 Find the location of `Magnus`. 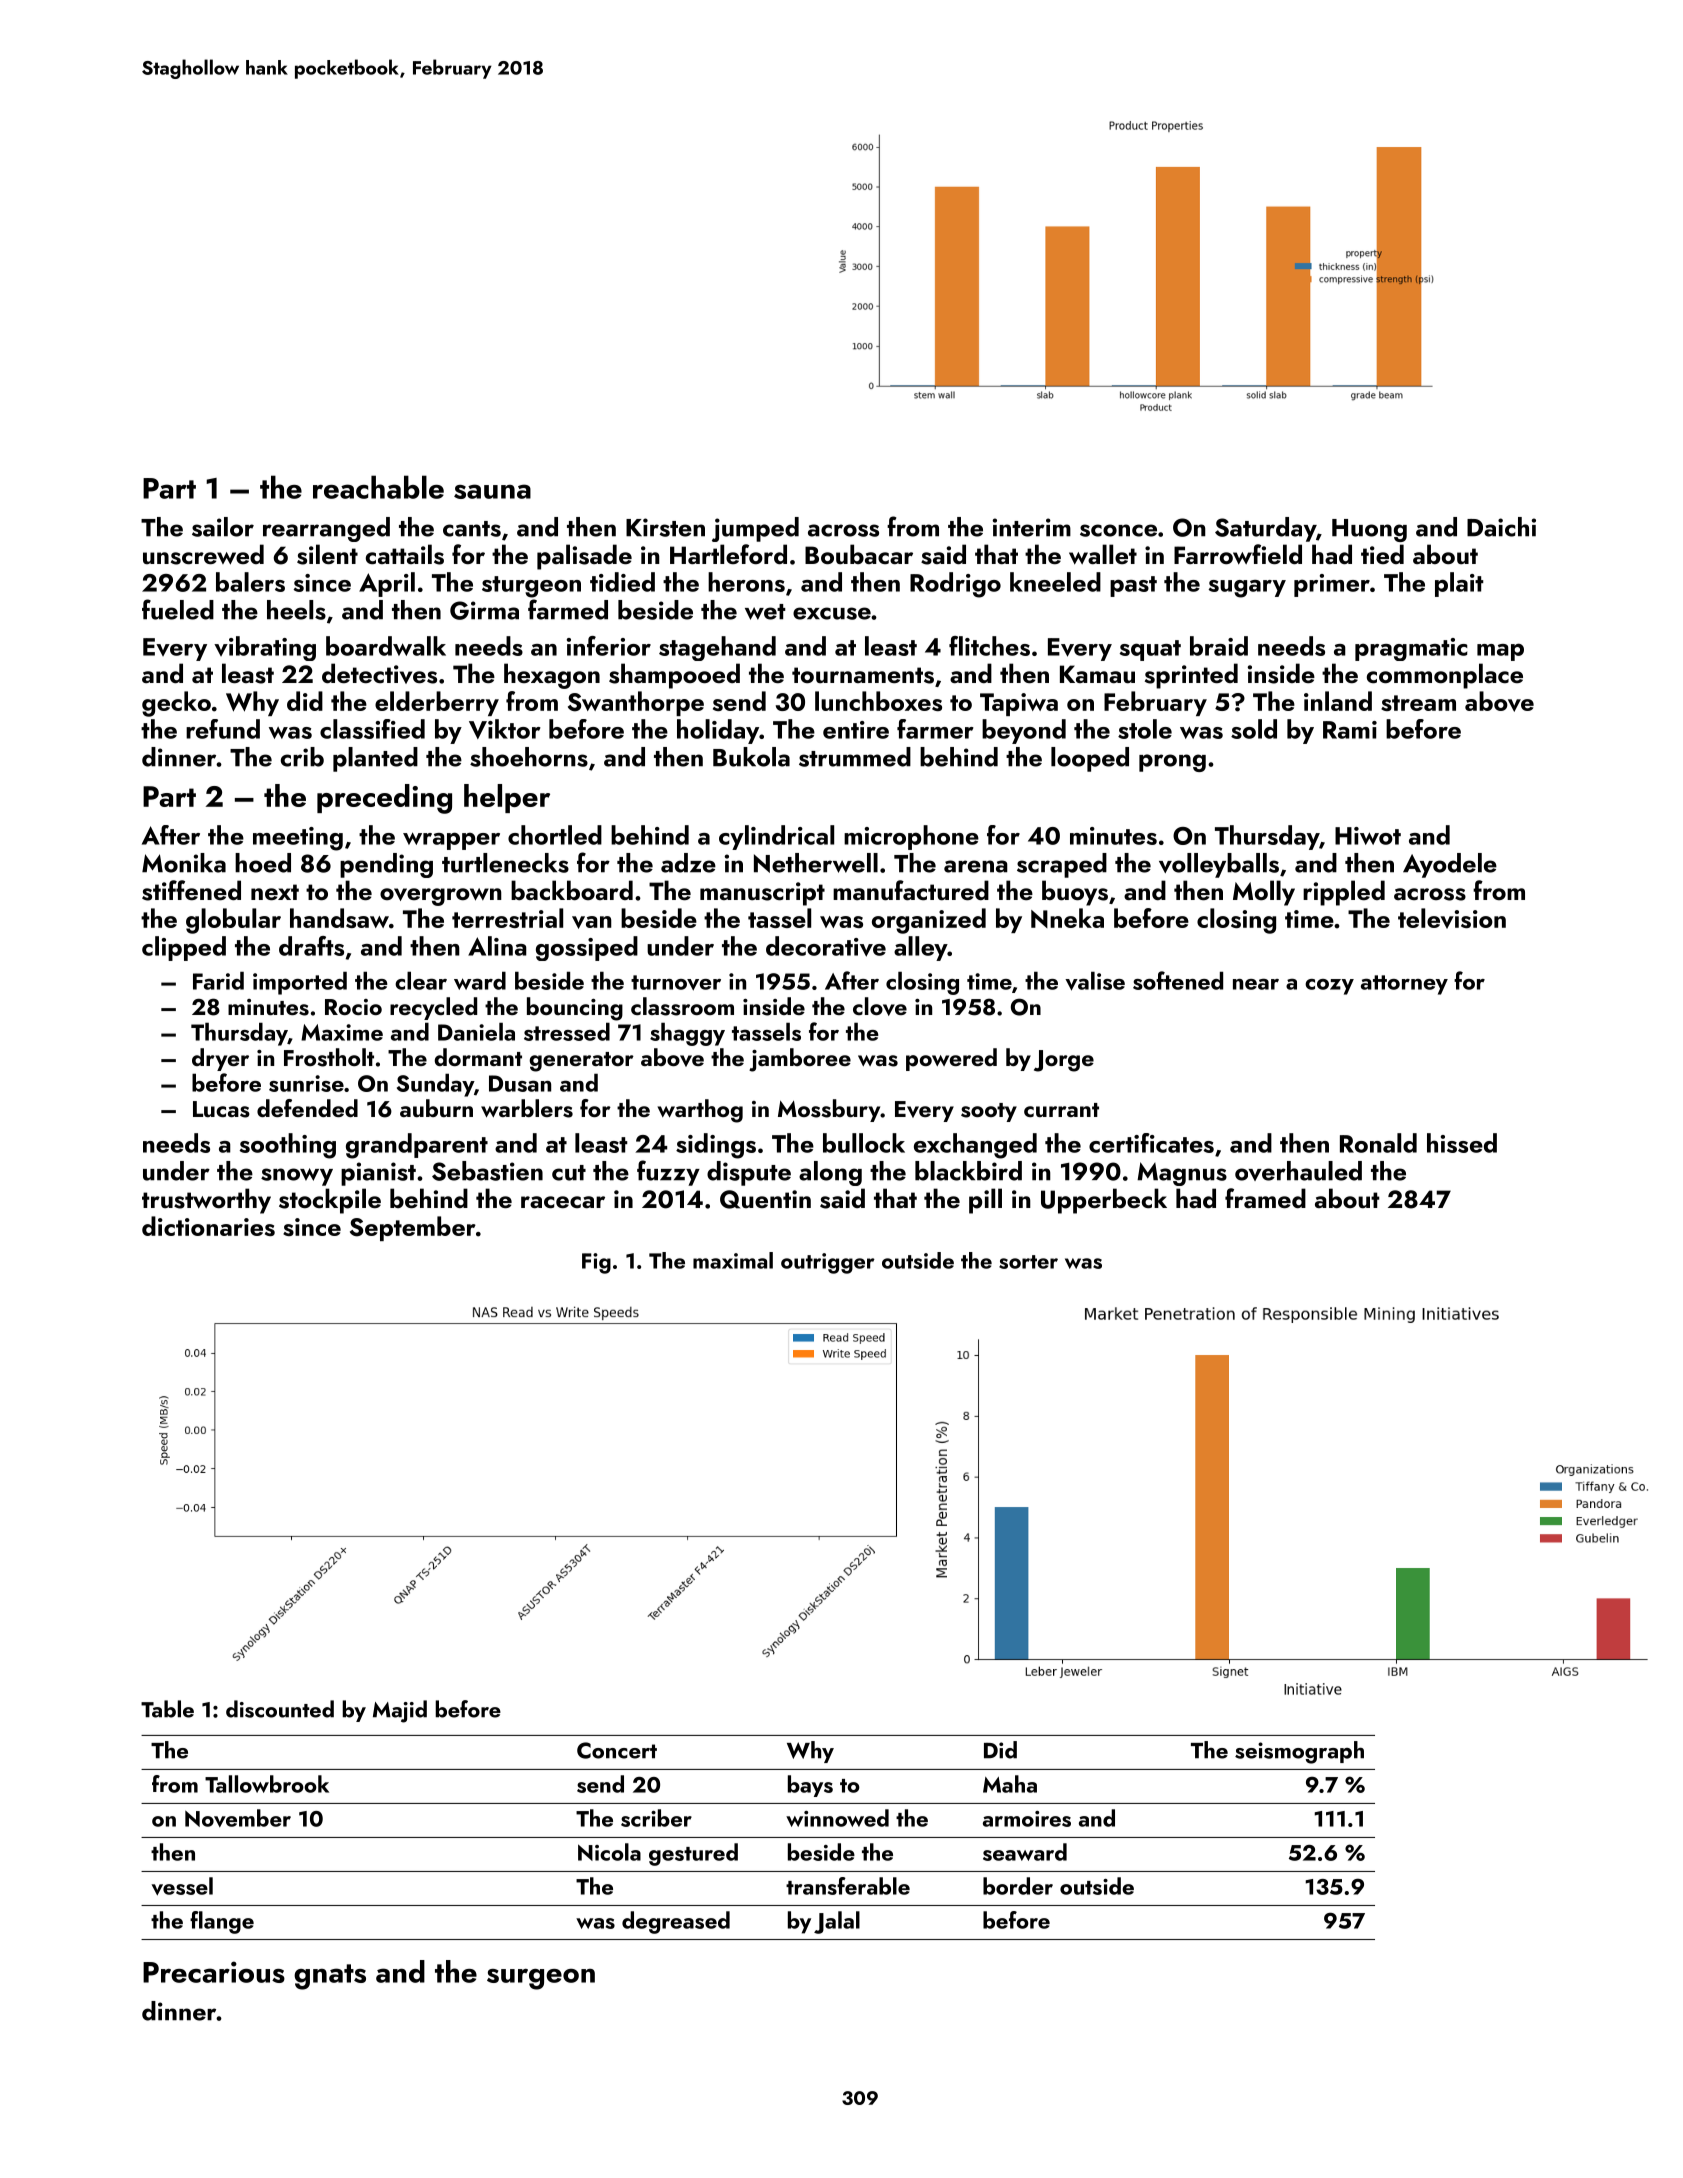

Magnus is located at coordinates (1182, 1174).
